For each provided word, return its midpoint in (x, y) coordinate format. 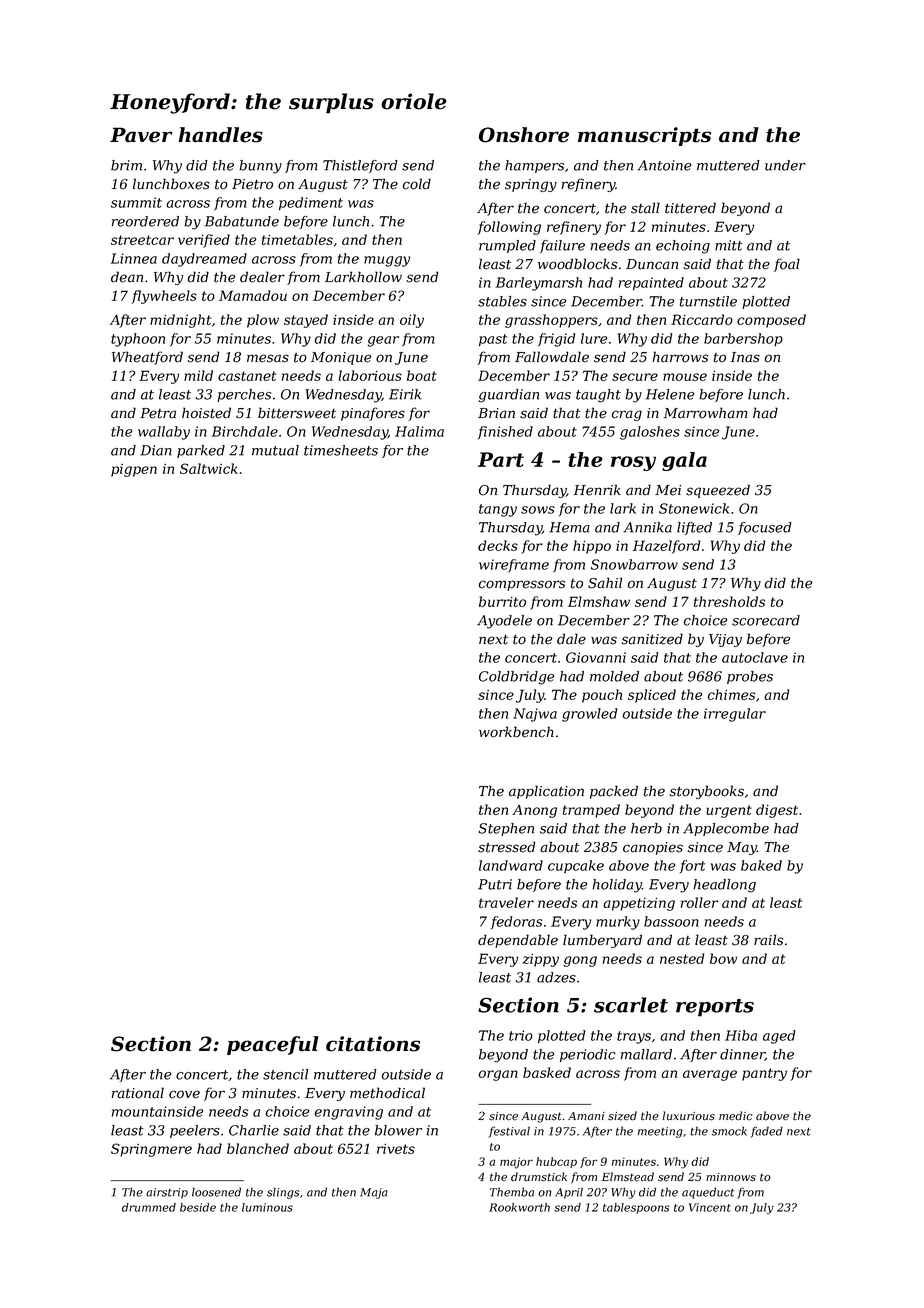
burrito (502, 601)
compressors (522, 585)
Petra (158, 413)
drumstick (539, 1177)
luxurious (689, 1116)
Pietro (252, 184)
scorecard (766, 620)
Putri (495, 884)
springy (531, 185)
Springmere (151, 1150)
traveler (506, 902)
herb (646, 828)
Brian (496, 413)
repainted (651, 284)
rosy (633, 463)
